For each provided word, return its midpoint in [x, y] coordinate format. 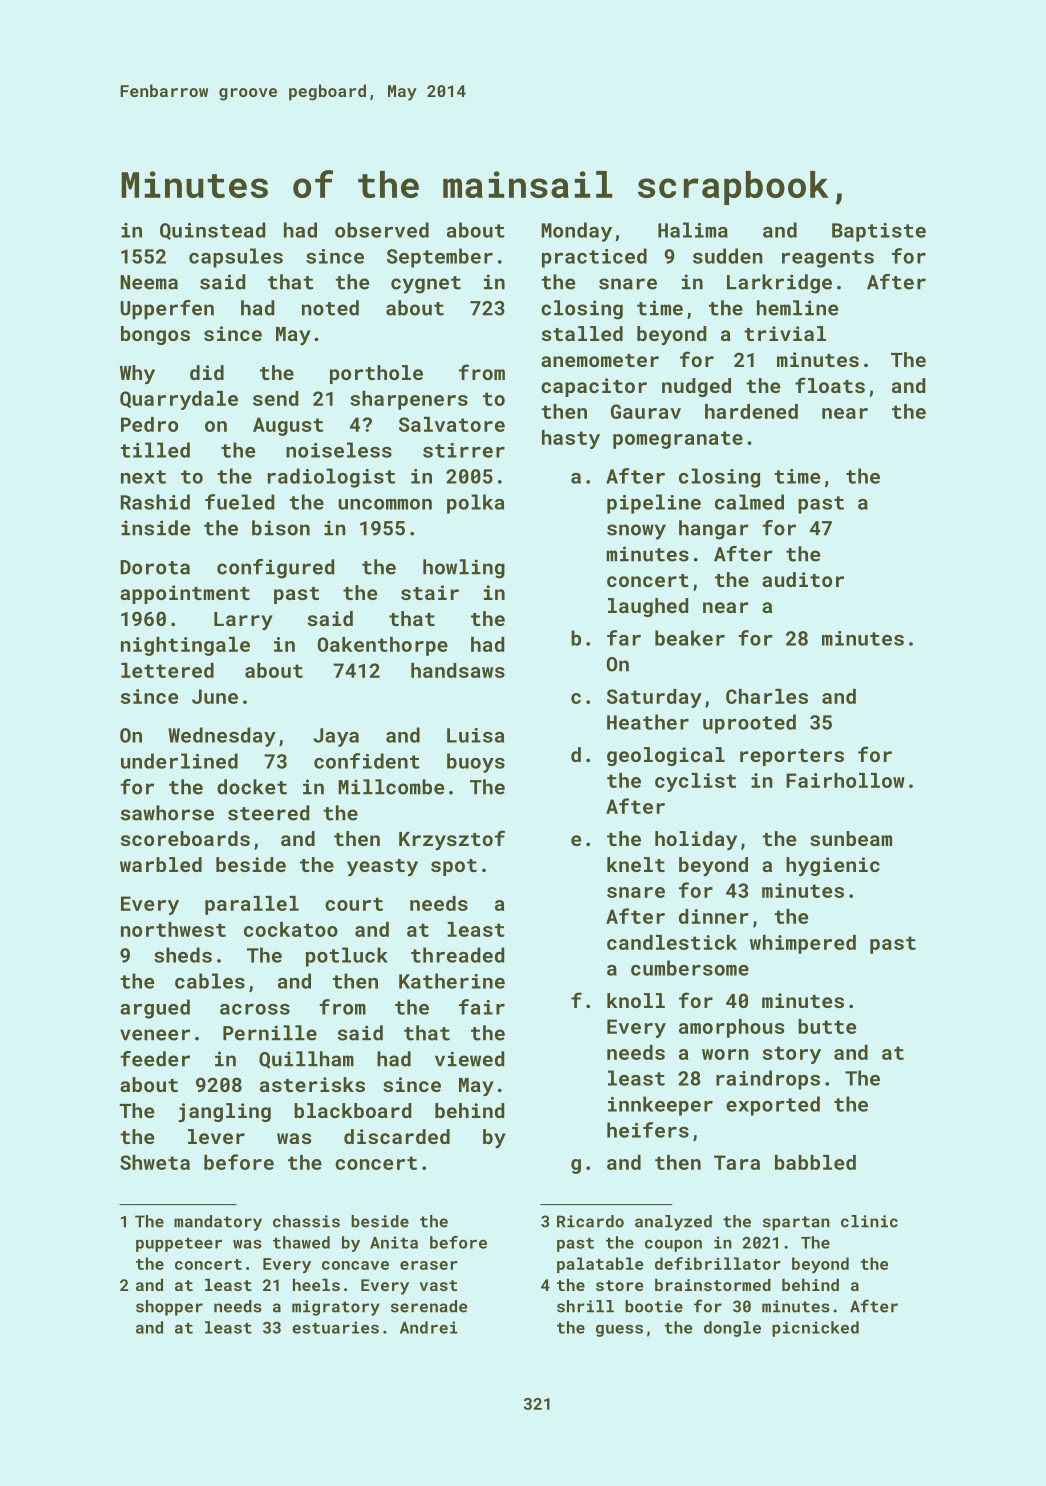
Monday [576, 232]
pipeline [654, 504]
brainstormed [713, 1285]
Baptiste [879, 232]
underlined [179, 761]
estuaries [335, 1327]
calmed [749, 502]
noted [330, 308]
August [288, 426]
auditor [803, 579]
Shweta [155, 1162]
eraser [429, 1265]
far [624, 638]
